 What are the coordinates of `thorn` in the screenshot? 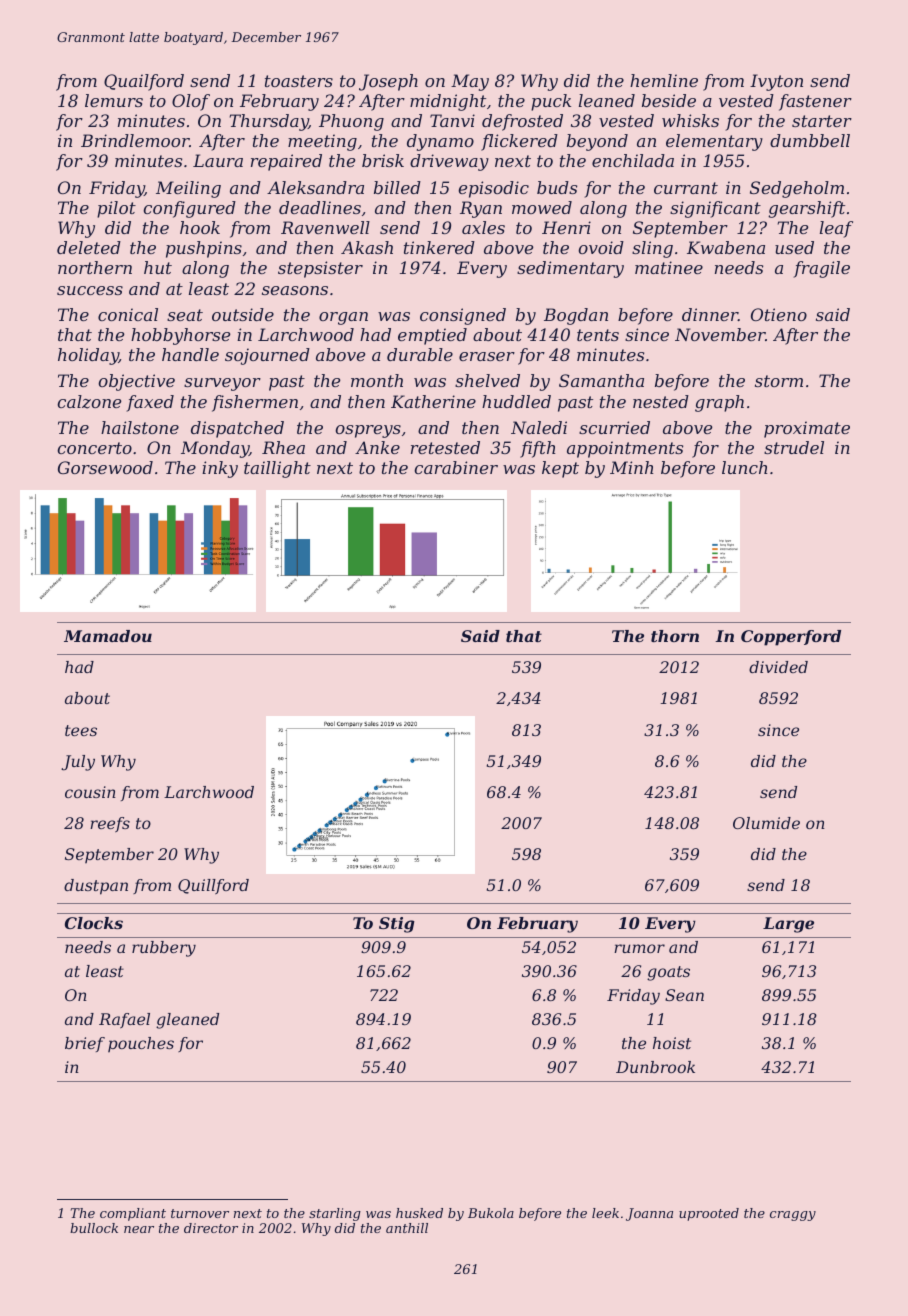 It's located at (675, 636).
